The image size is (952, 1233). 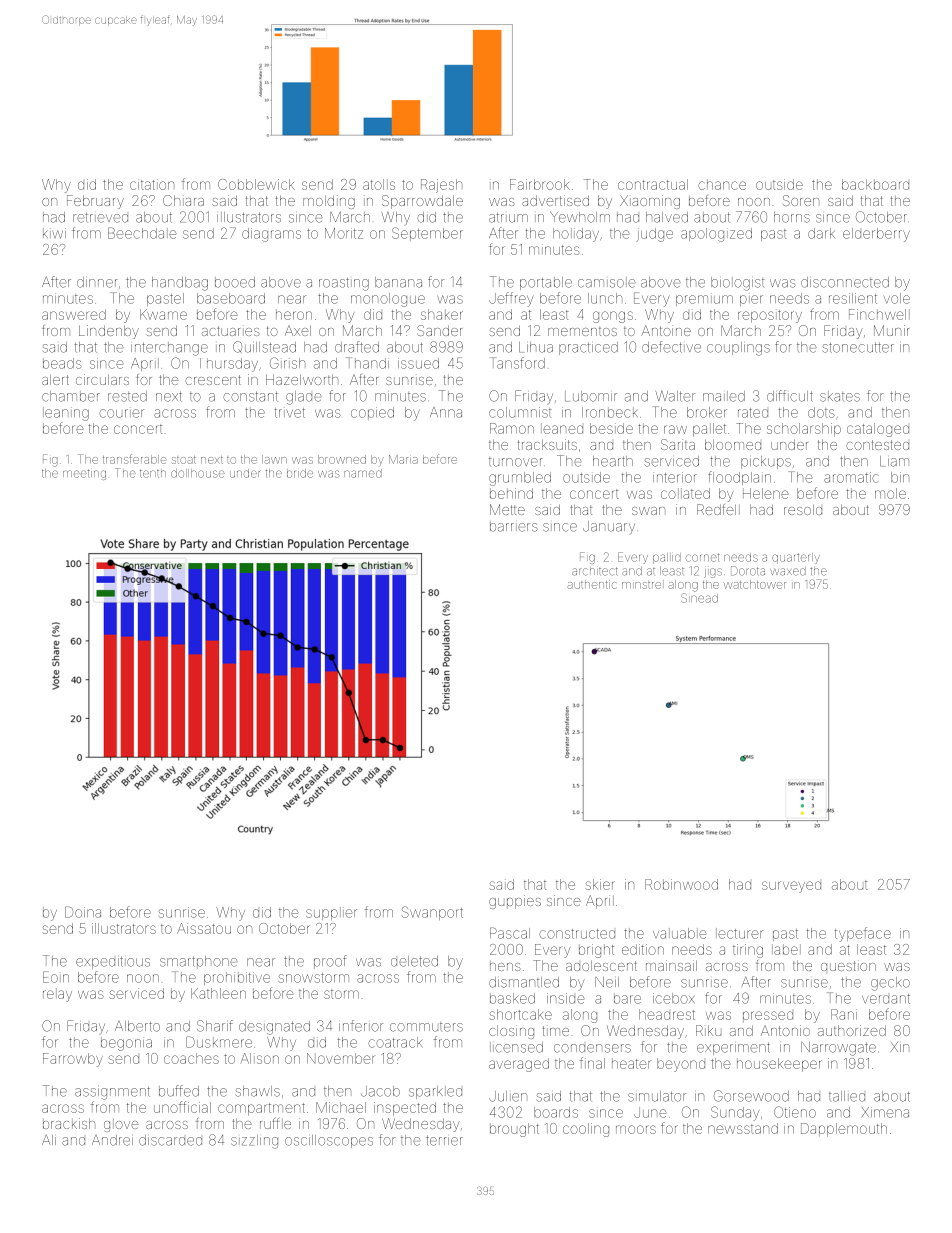 I want to click on watchtower, so click(x=754, y=584).
